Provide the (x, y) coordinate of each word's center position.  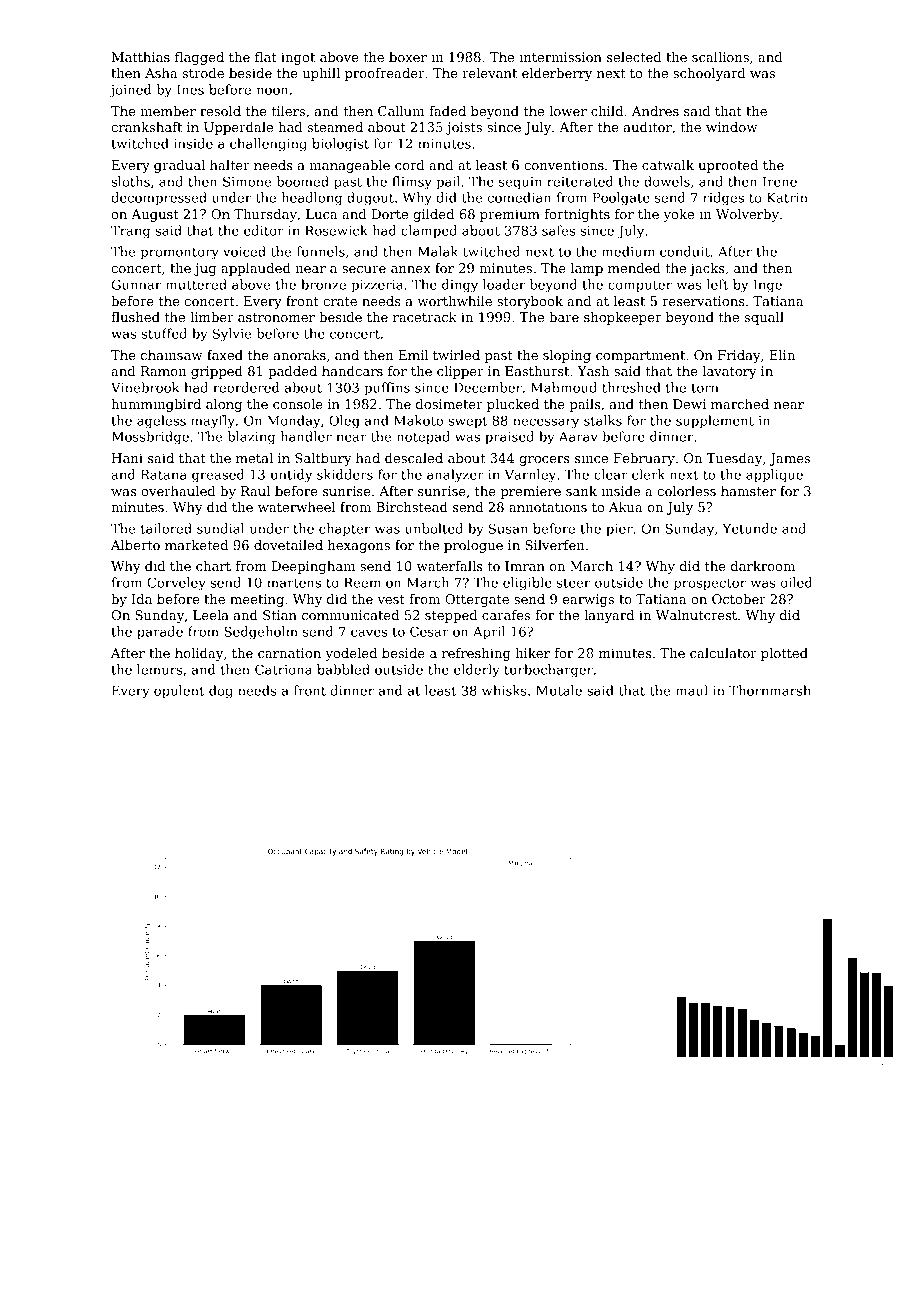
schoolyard (709, 74)
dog (221, 692)
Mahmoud (564, 387)
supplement (715, 421)
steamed (335, 127)
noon (272, 91)
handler (306, 436)
